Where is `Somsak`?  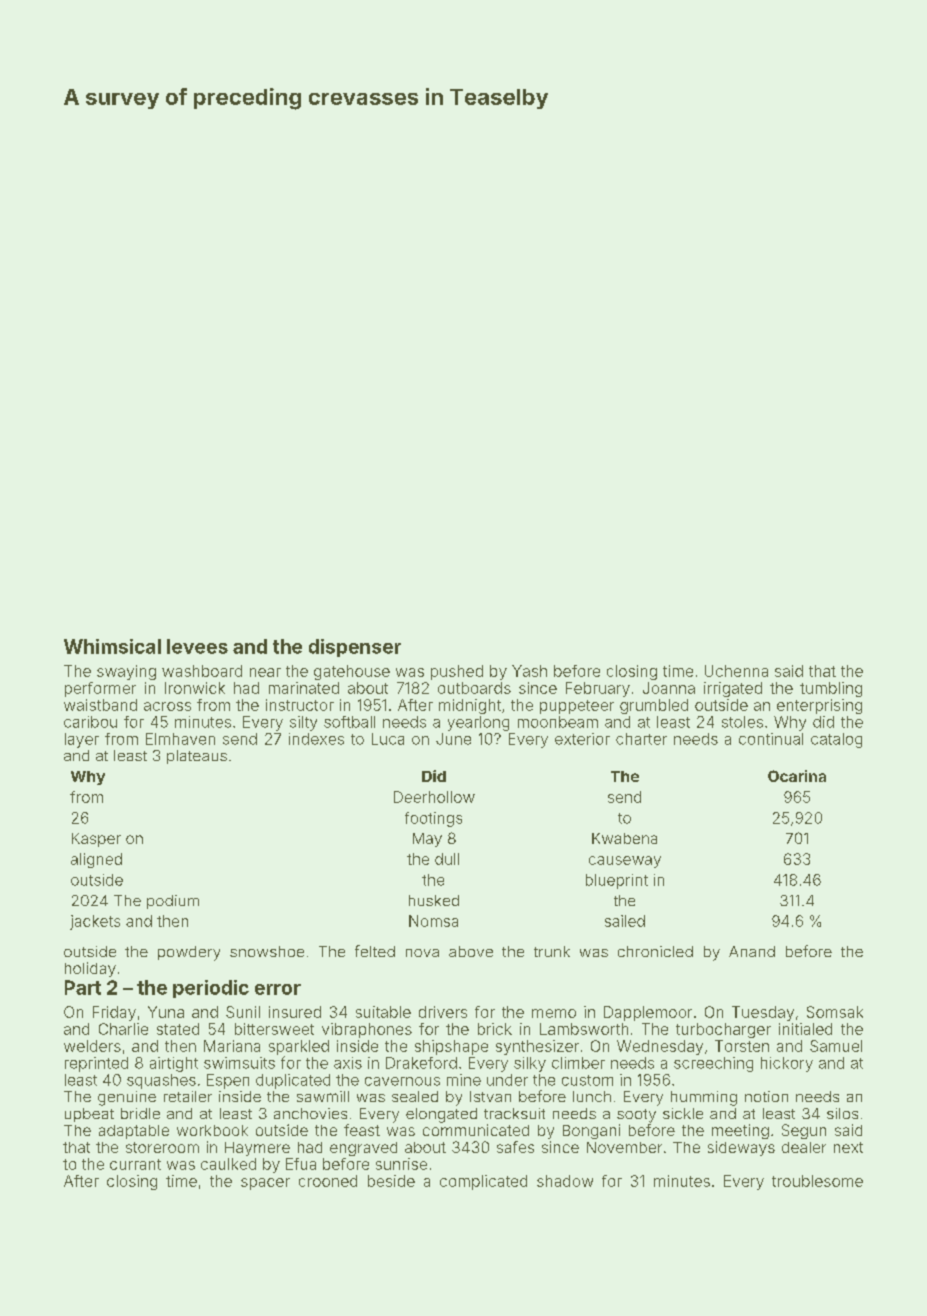 Somsak is located at coordinates (835, 1012).
